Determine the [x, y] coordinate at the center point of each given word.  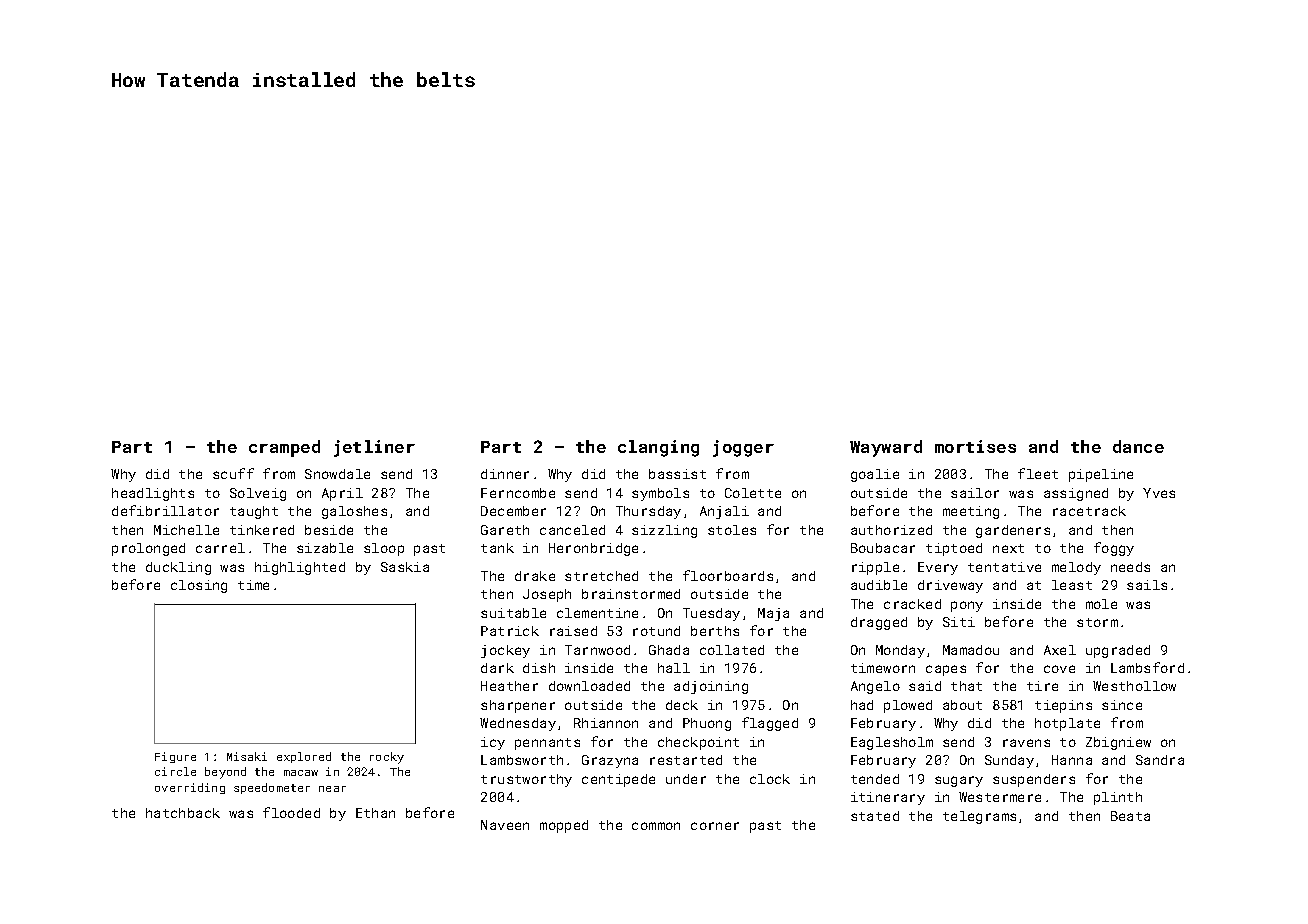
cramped [284, 448]
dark [497, 668]
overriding [190, 788]
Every [938, 568]
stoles [732, 530]
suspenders [1034, 780]
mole [1101, 604]
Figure [175, 757]
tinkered [262, 530]
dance [1138, 446]
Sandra [1160, 760]
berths [715, 631]
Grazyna [610, 761]
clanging [658, 448]
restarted [686, 760]
